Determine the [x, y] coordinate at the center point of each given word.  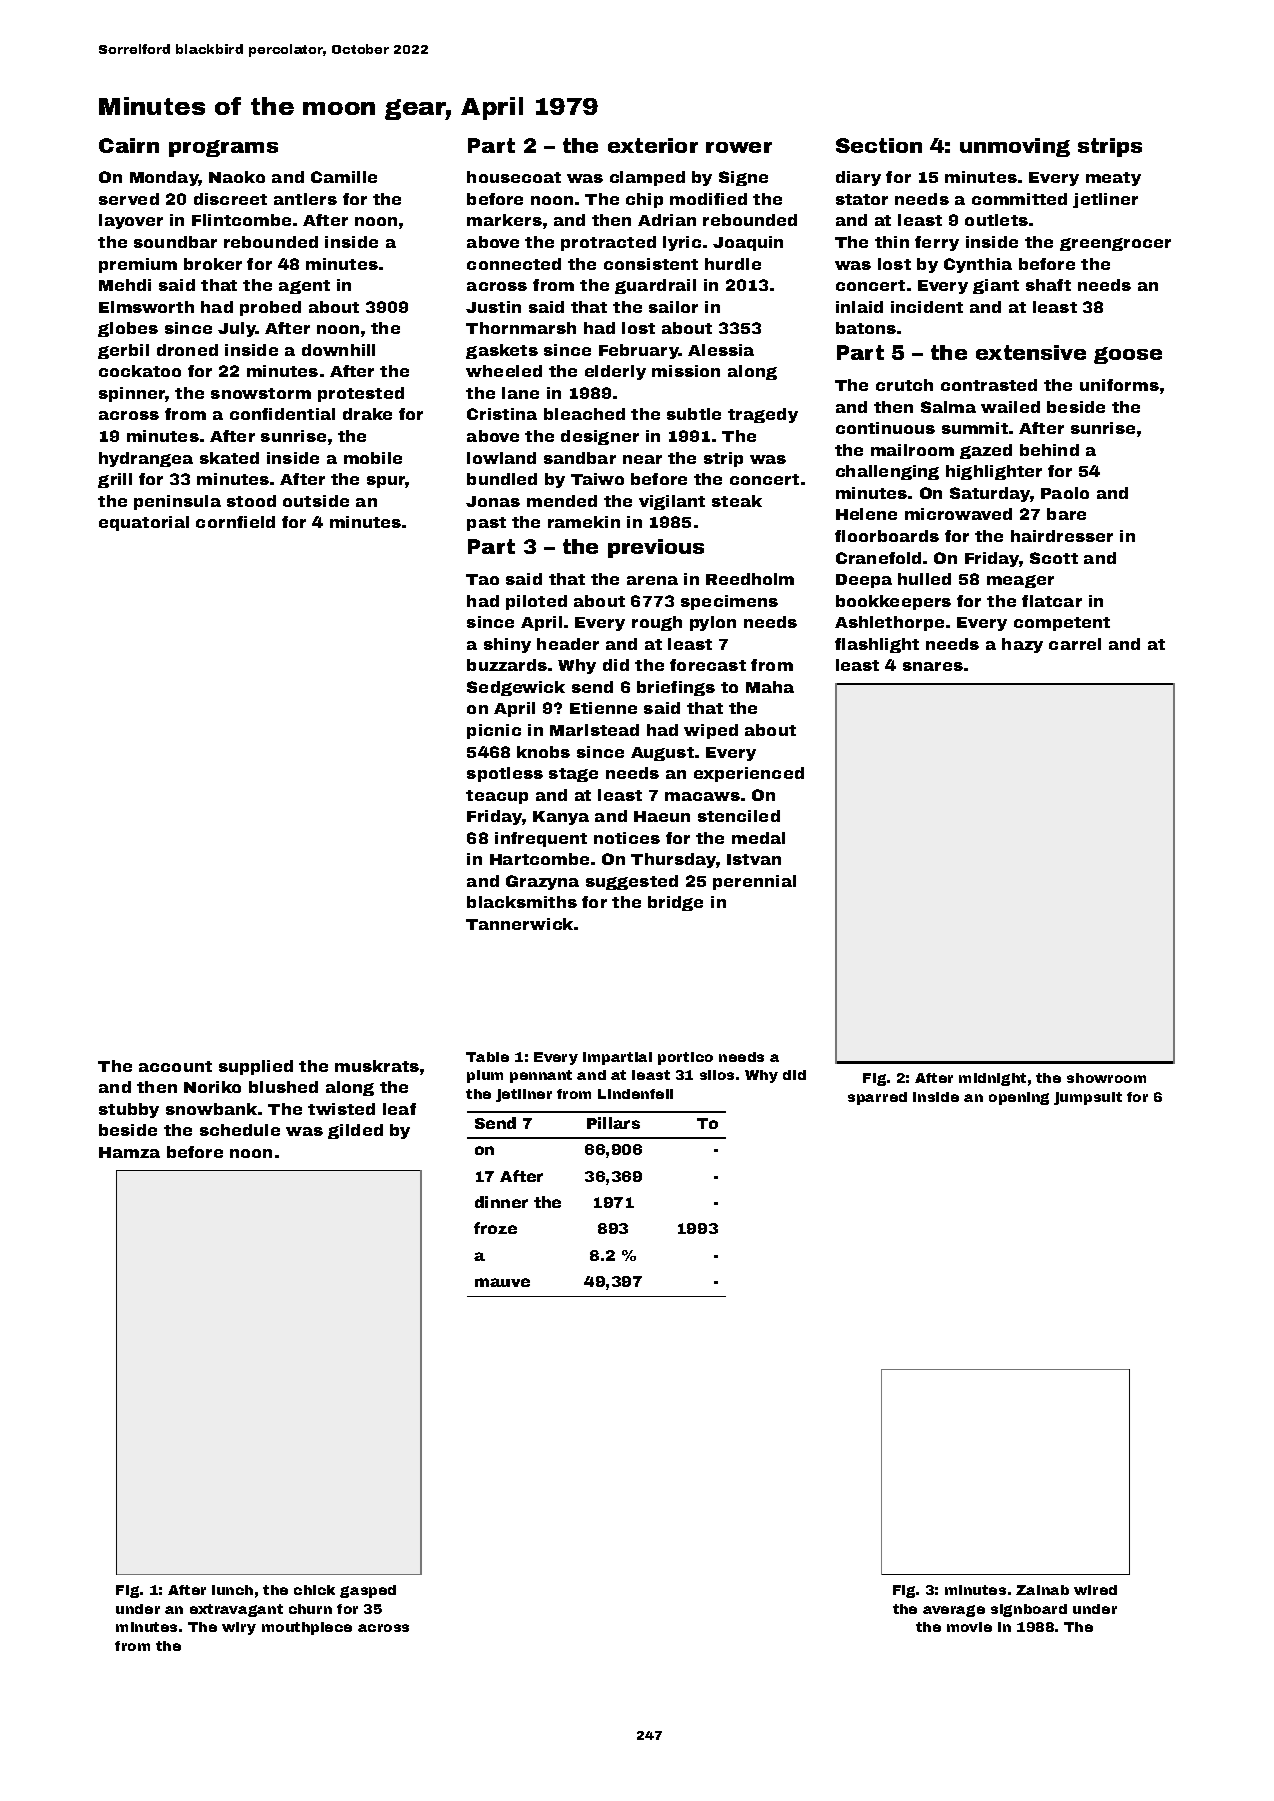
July [237, 329]
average [954, 1611]
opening [1019, 1098]
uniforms [1119, 385]
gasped [368, 1591]
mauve [502, 1282]
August [662, 754]
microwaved [958, 514]
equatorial [144, 523]
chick [314, 1590]
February [639, 351]
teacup [497, 797]
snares [933, 666]
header [568, 644]
